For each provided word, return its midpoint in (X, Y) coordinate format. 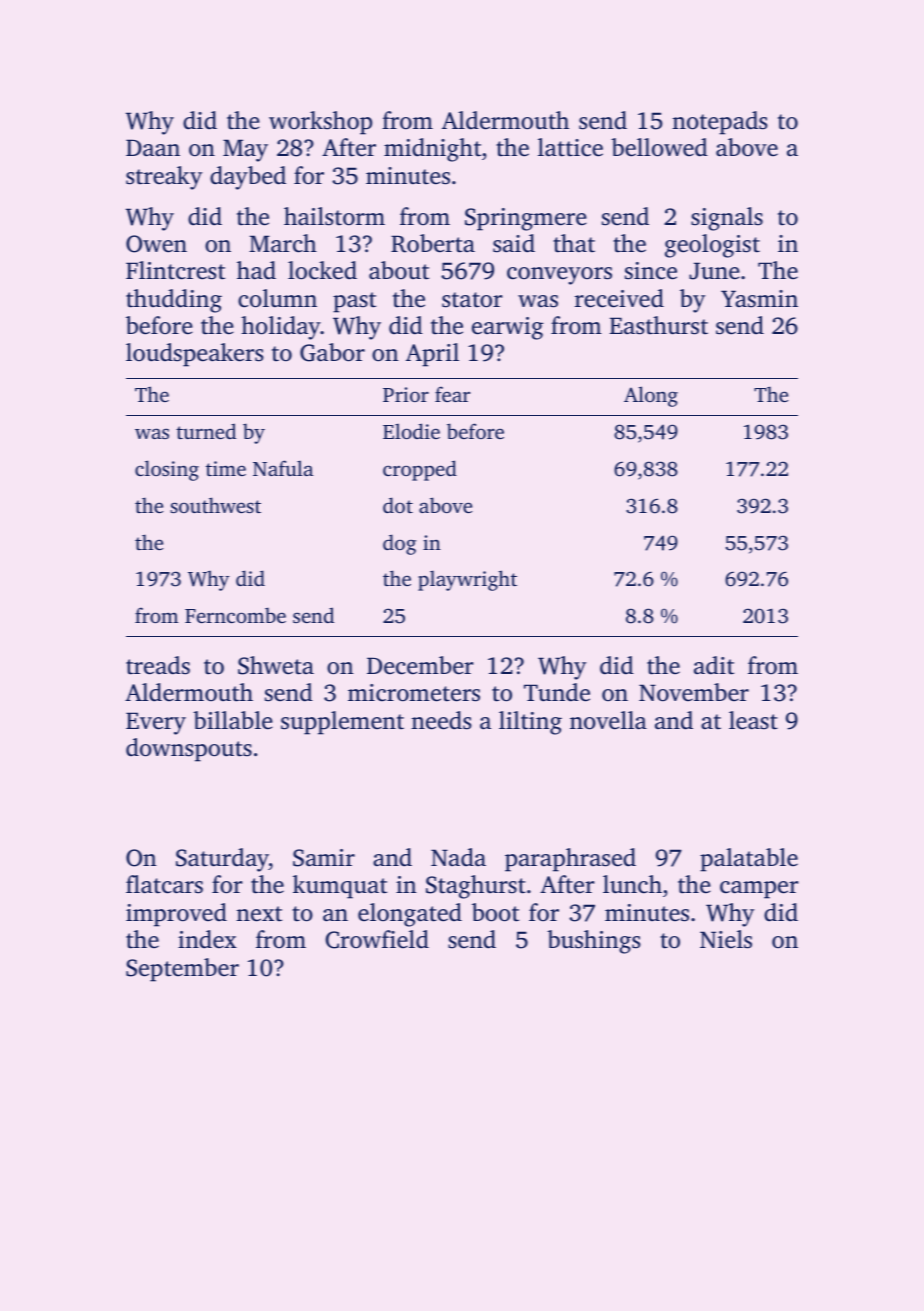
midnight (432, 150)
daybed (248, 178)
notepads (720, 123)
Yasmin (759, 299)
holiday (281, 328)
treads (158, 665)
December (420, 665)
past (354, 302)
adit (714, 665)
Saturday (222, 860)
